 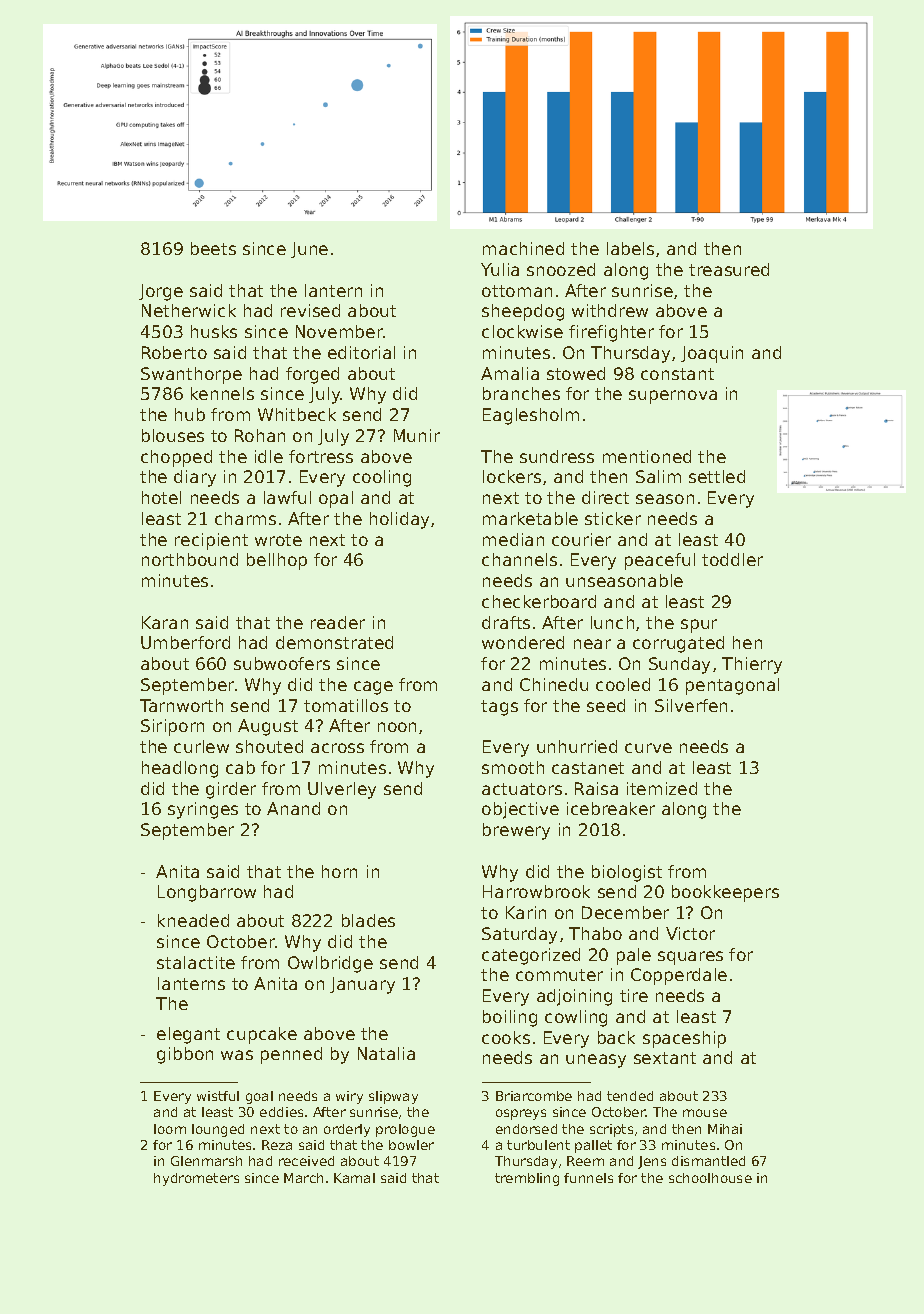 I want to click on bellhop, so click(x=277, y=561).
